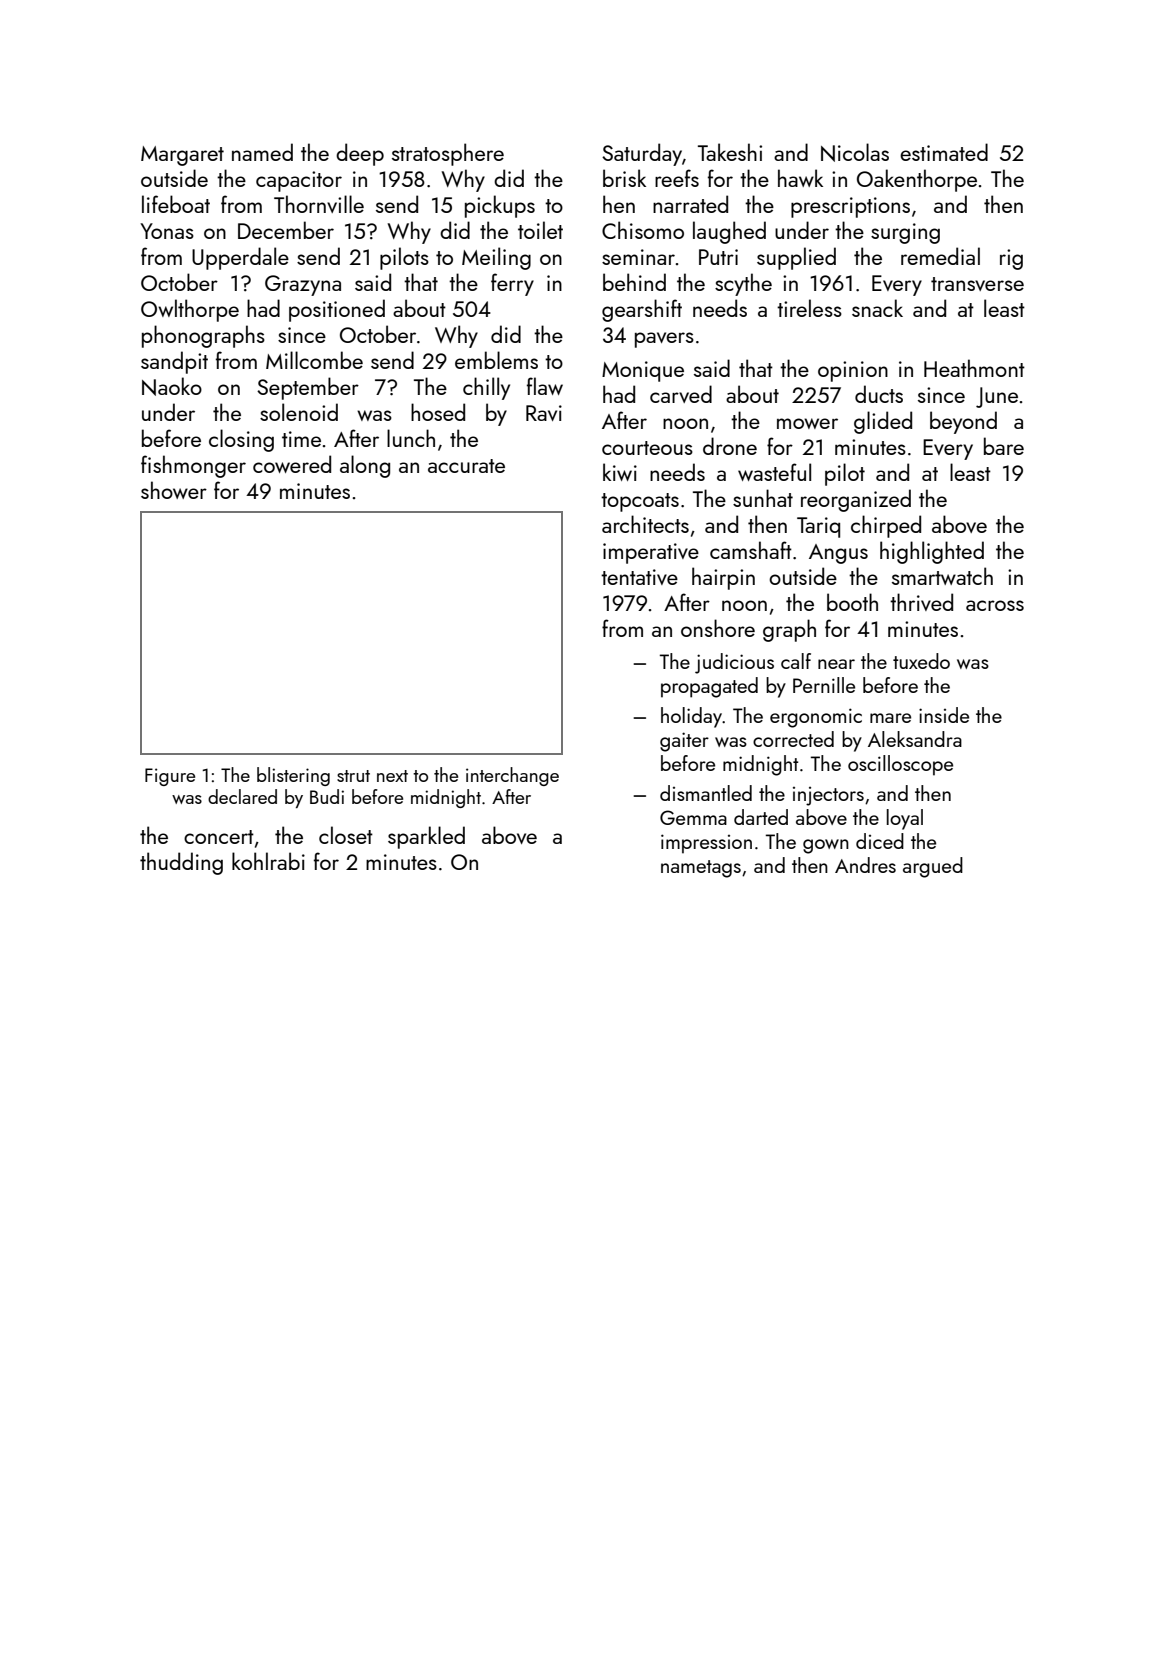 The width and height of the image is (1165, 1654). I want to click on drone, so click(730, 446).
